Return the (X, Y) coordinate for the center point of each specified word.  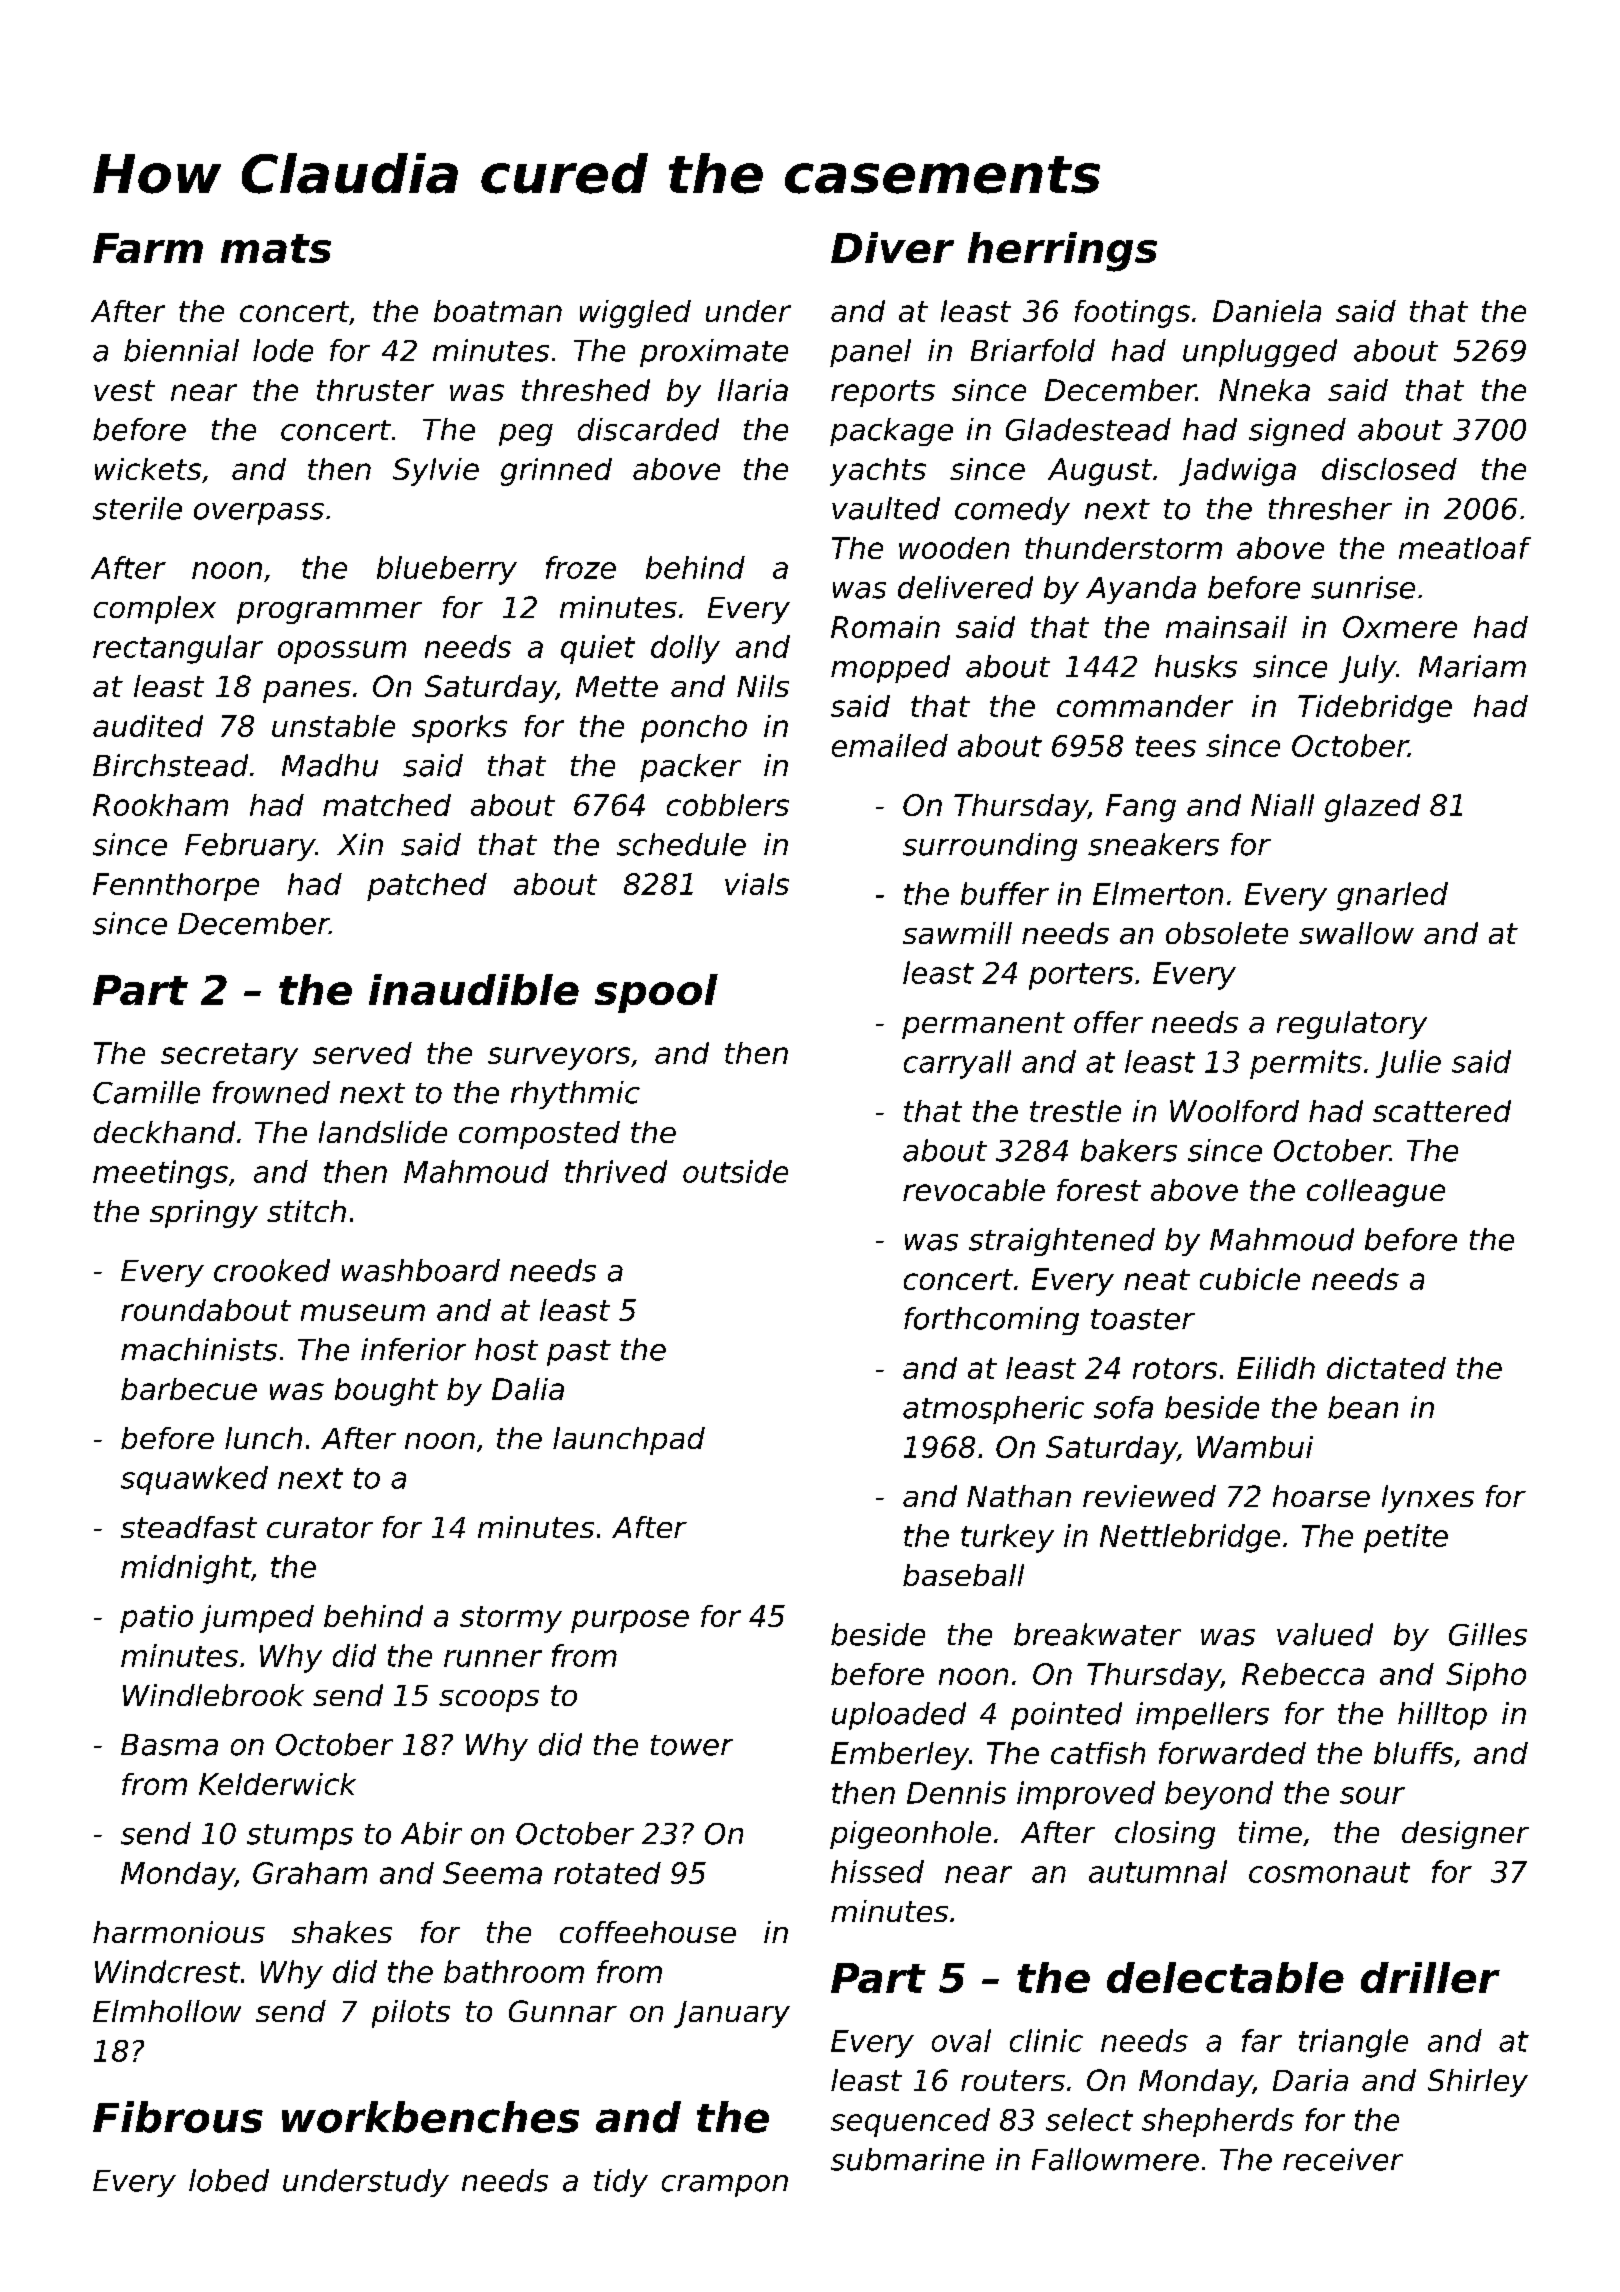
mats (276, 248)
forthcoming (991, 1321)
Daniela (1267, 311)
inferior (413, 1349)
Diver (892, 247)
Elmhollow (167, 2011)
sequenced (910, 2122)
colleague (1376, 1193)
